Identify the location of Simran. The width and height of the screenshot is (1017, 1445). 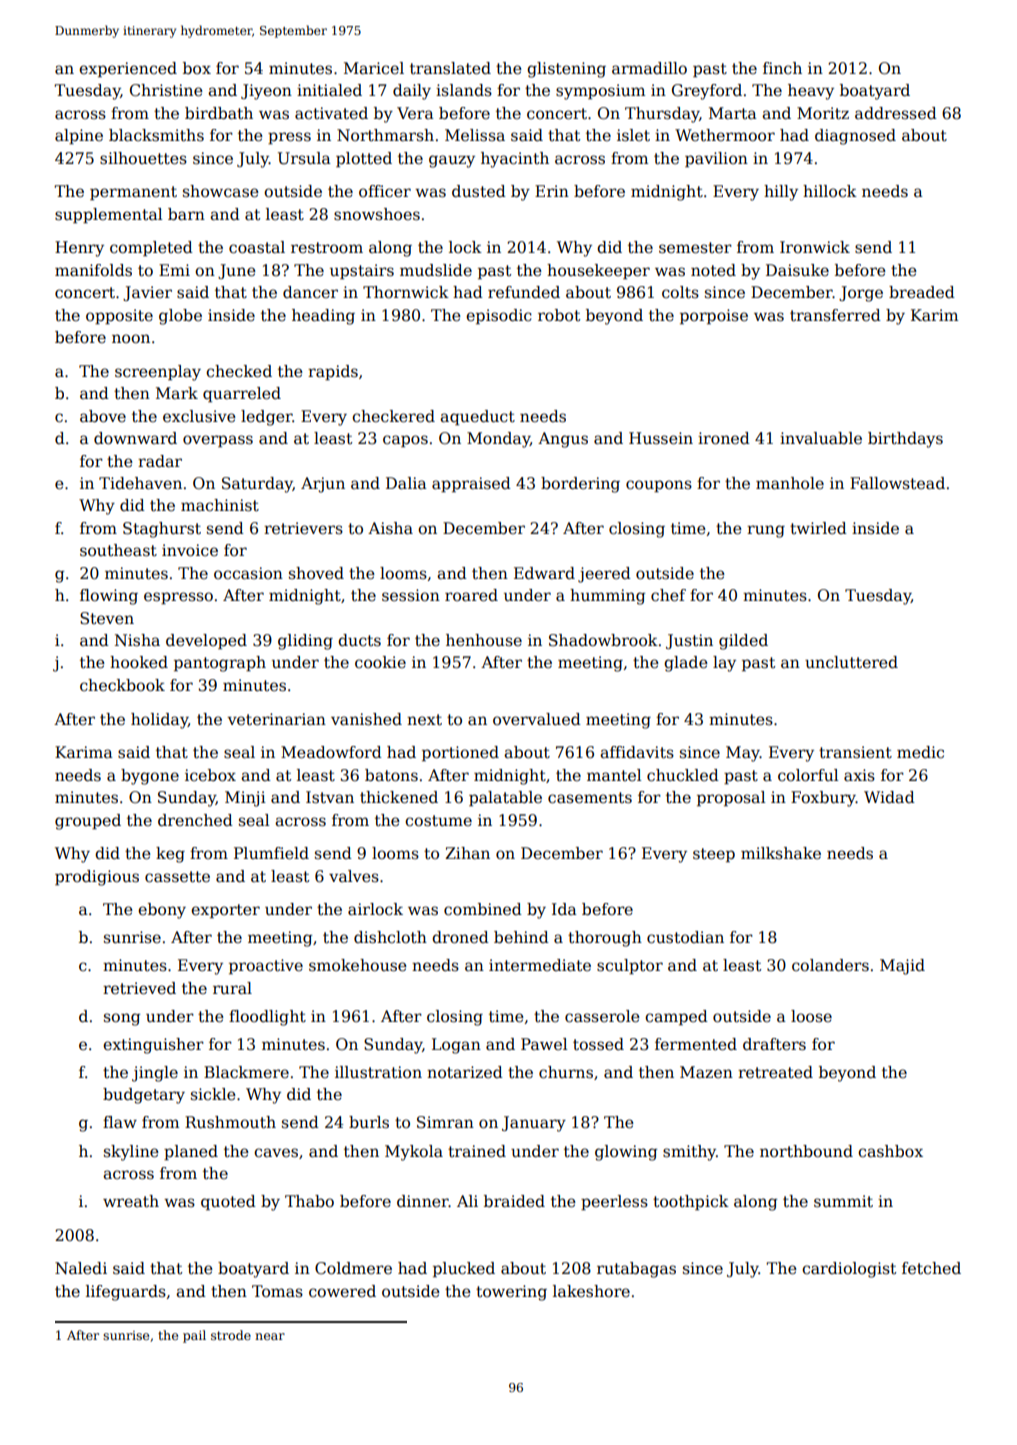
(445, 1122).
